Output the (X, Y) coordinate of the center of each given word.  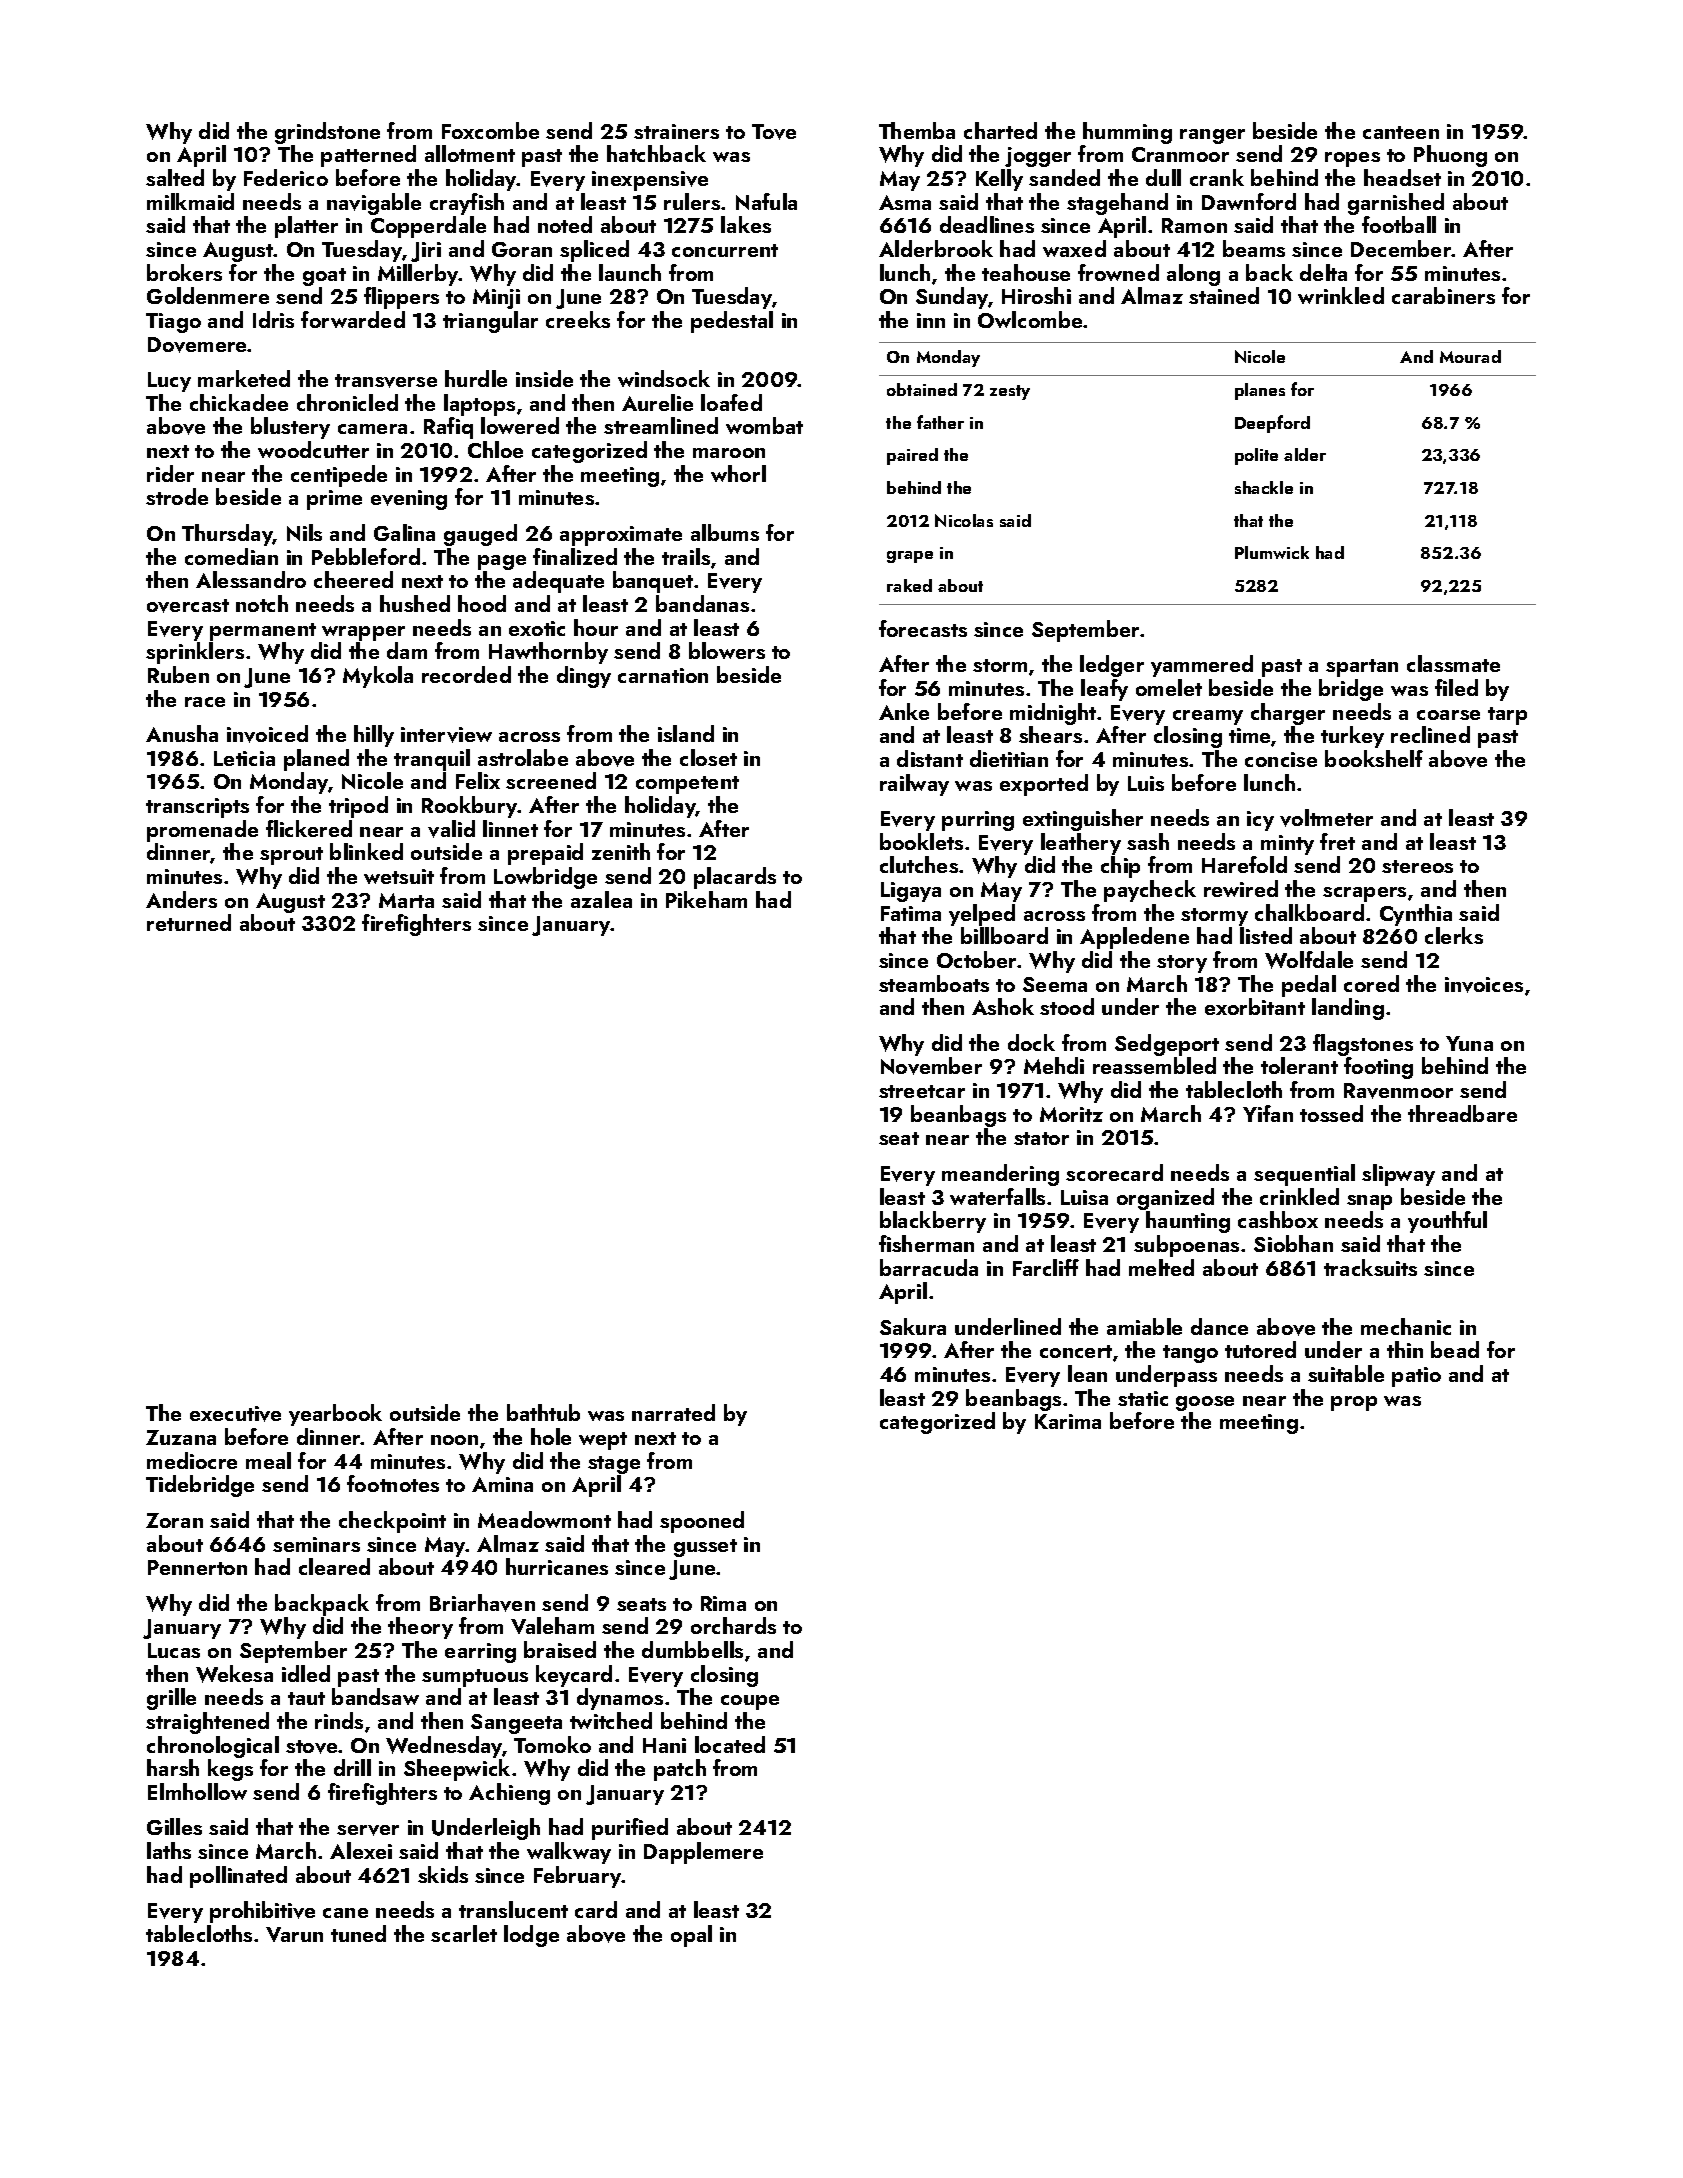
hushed (415, 603)
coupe (750, 1702)
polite (1256, 456)
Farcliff (1046, 1267)
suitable (1346, 1373)
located (730, 1744)
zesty (1010, 392)
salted (175, 177)
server (368, 1830)
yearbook (335, 1415)
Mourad (1470, 356)
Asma (905, 202)
